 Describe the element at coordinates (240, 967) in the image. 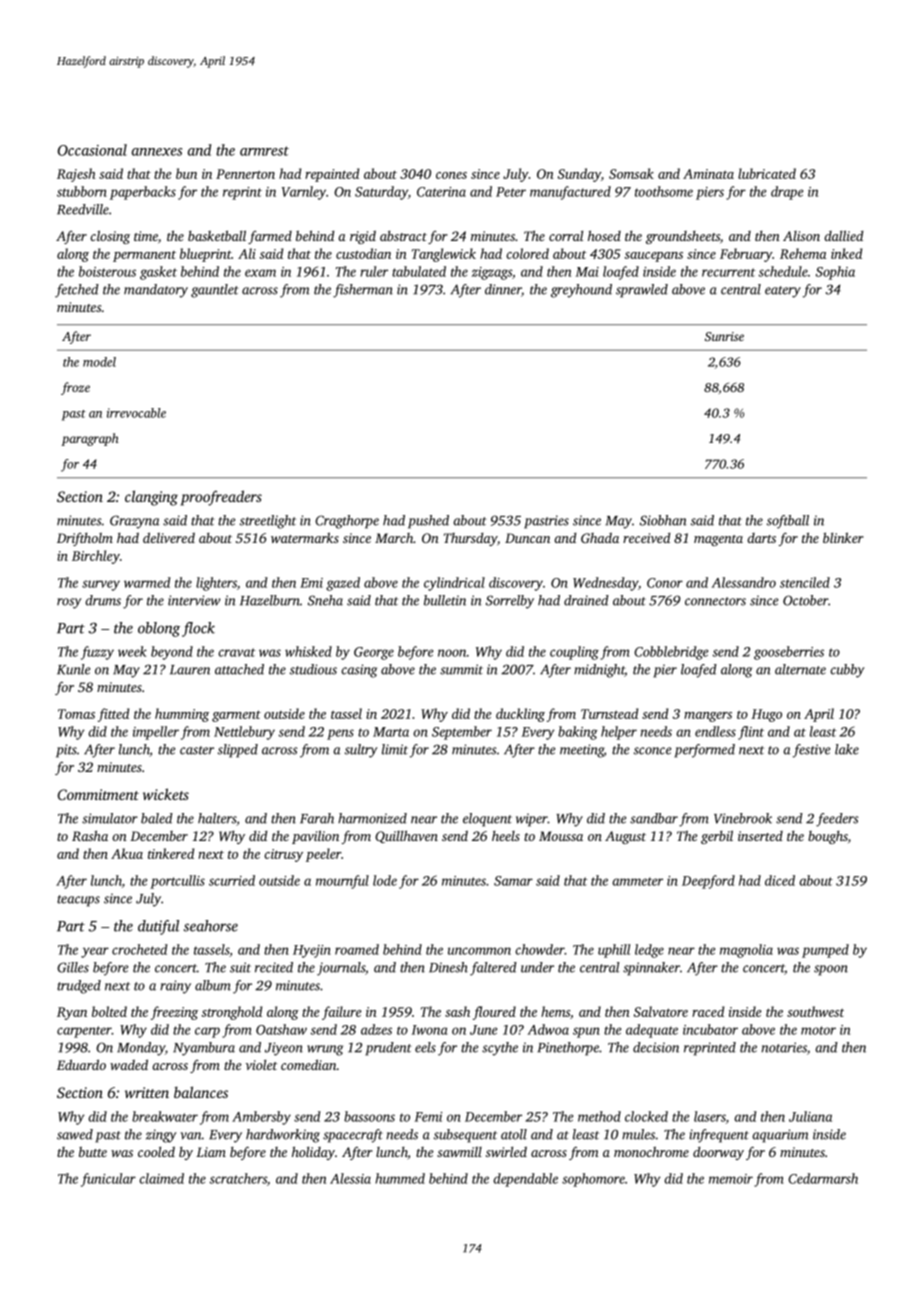

I see `suit` at that location.
